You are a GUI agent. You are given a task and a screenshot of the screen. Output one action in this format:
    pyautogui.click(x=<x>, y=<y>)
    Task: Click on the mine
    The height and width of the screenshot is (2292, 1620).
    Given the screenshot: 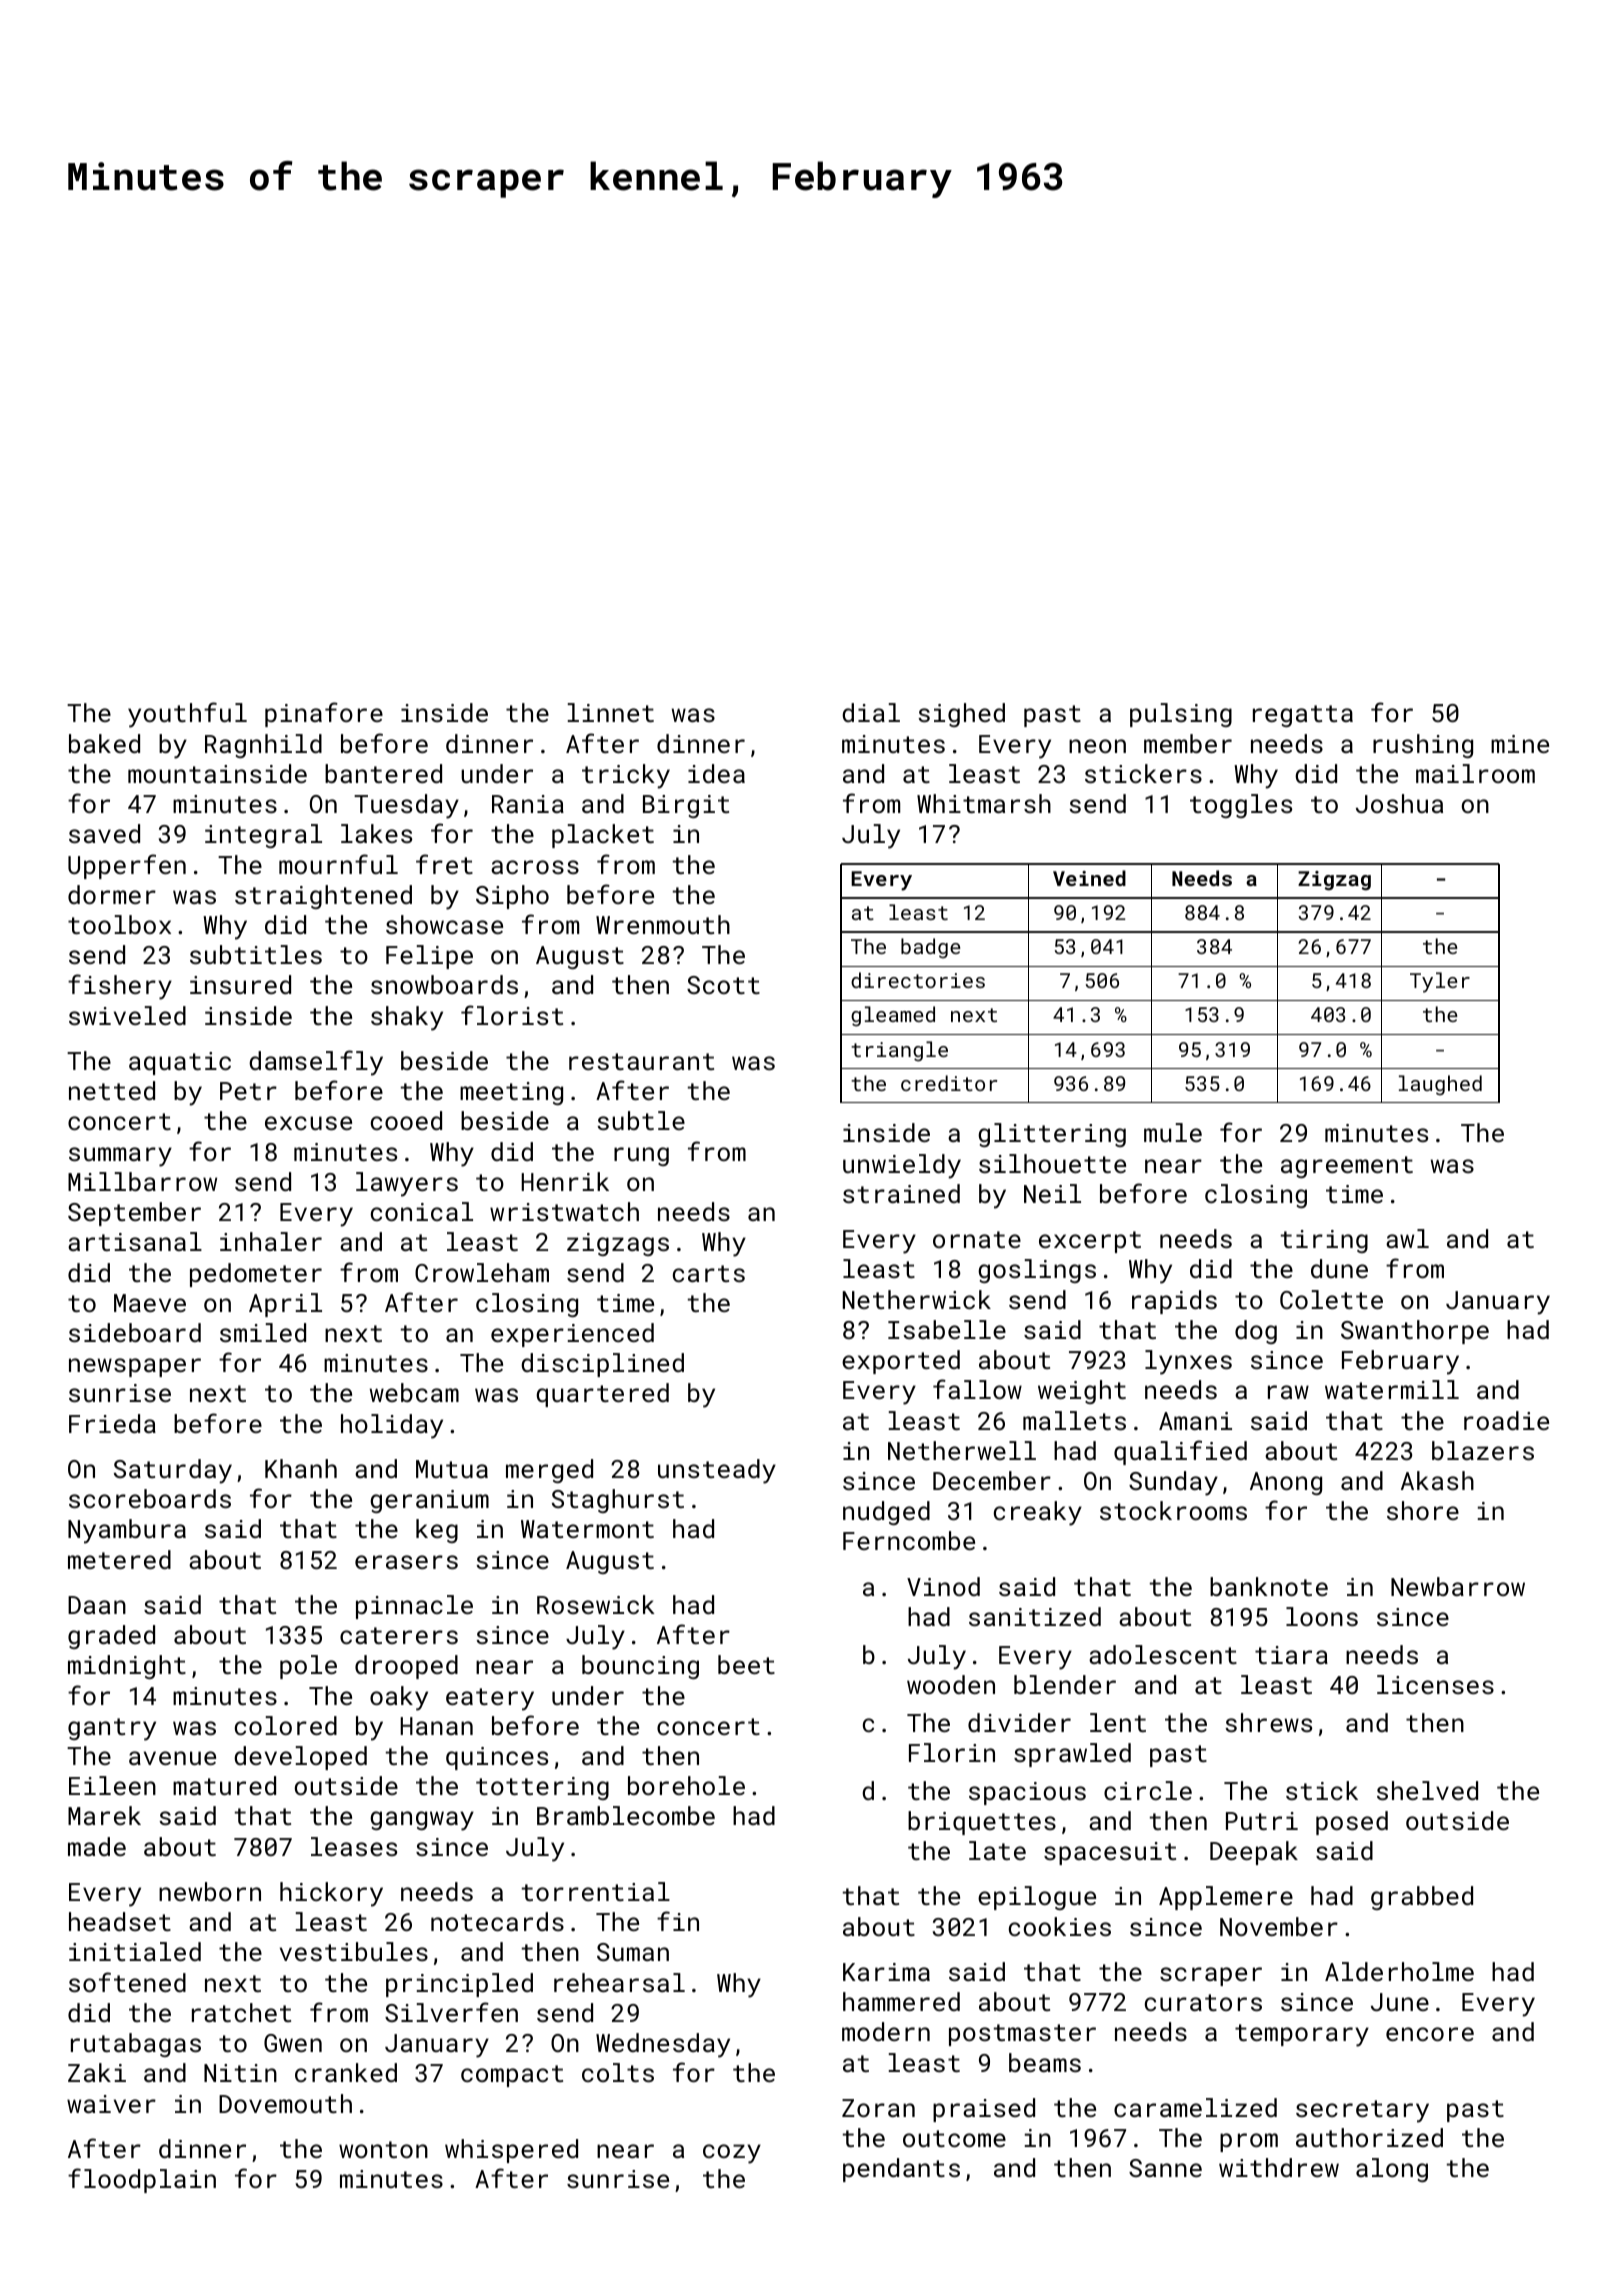 What is the action you would take?
    pyautogui.click(x=1520, y=744)
